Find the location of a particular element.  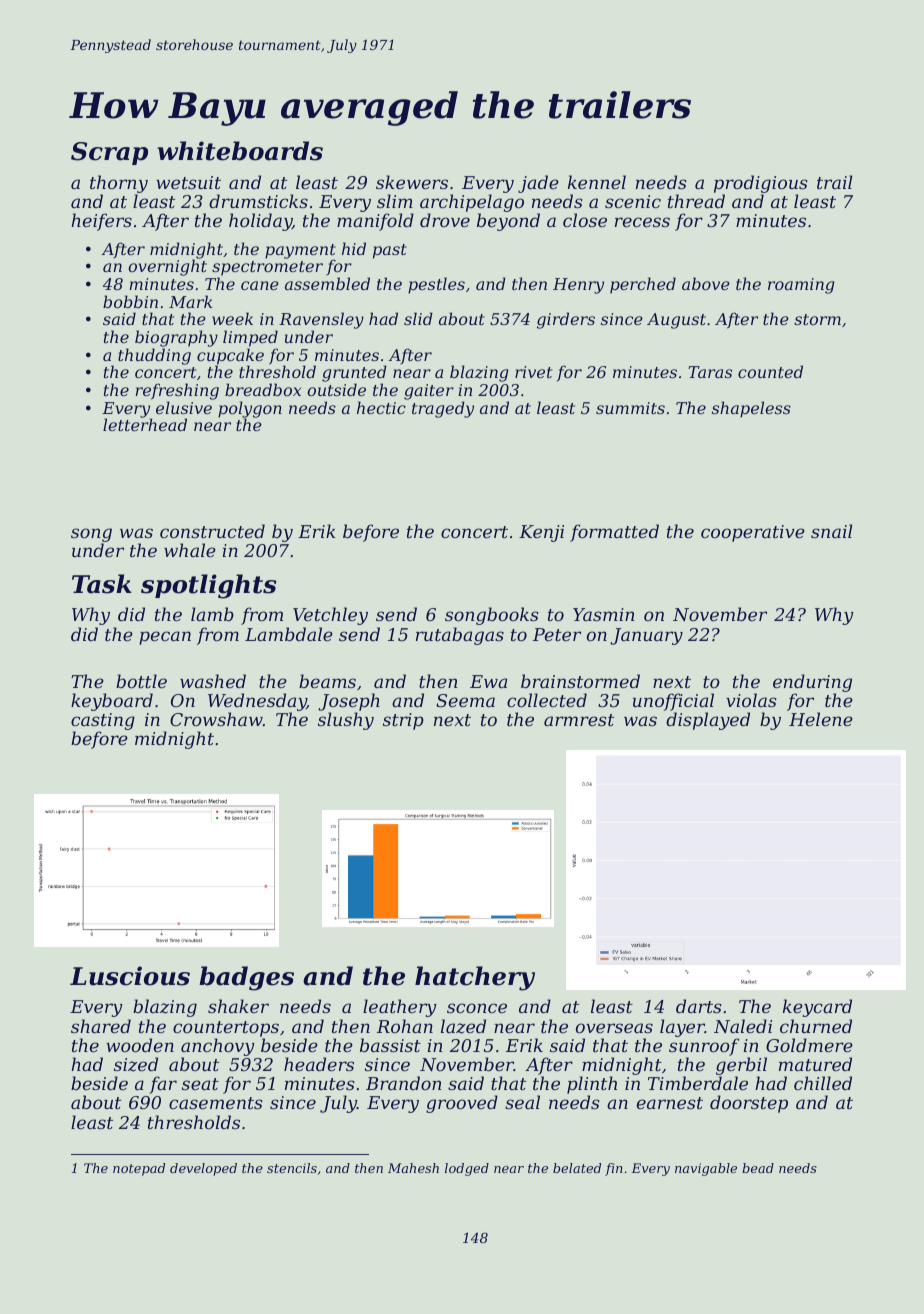

tragedy is located at coordinates (443, 409).
